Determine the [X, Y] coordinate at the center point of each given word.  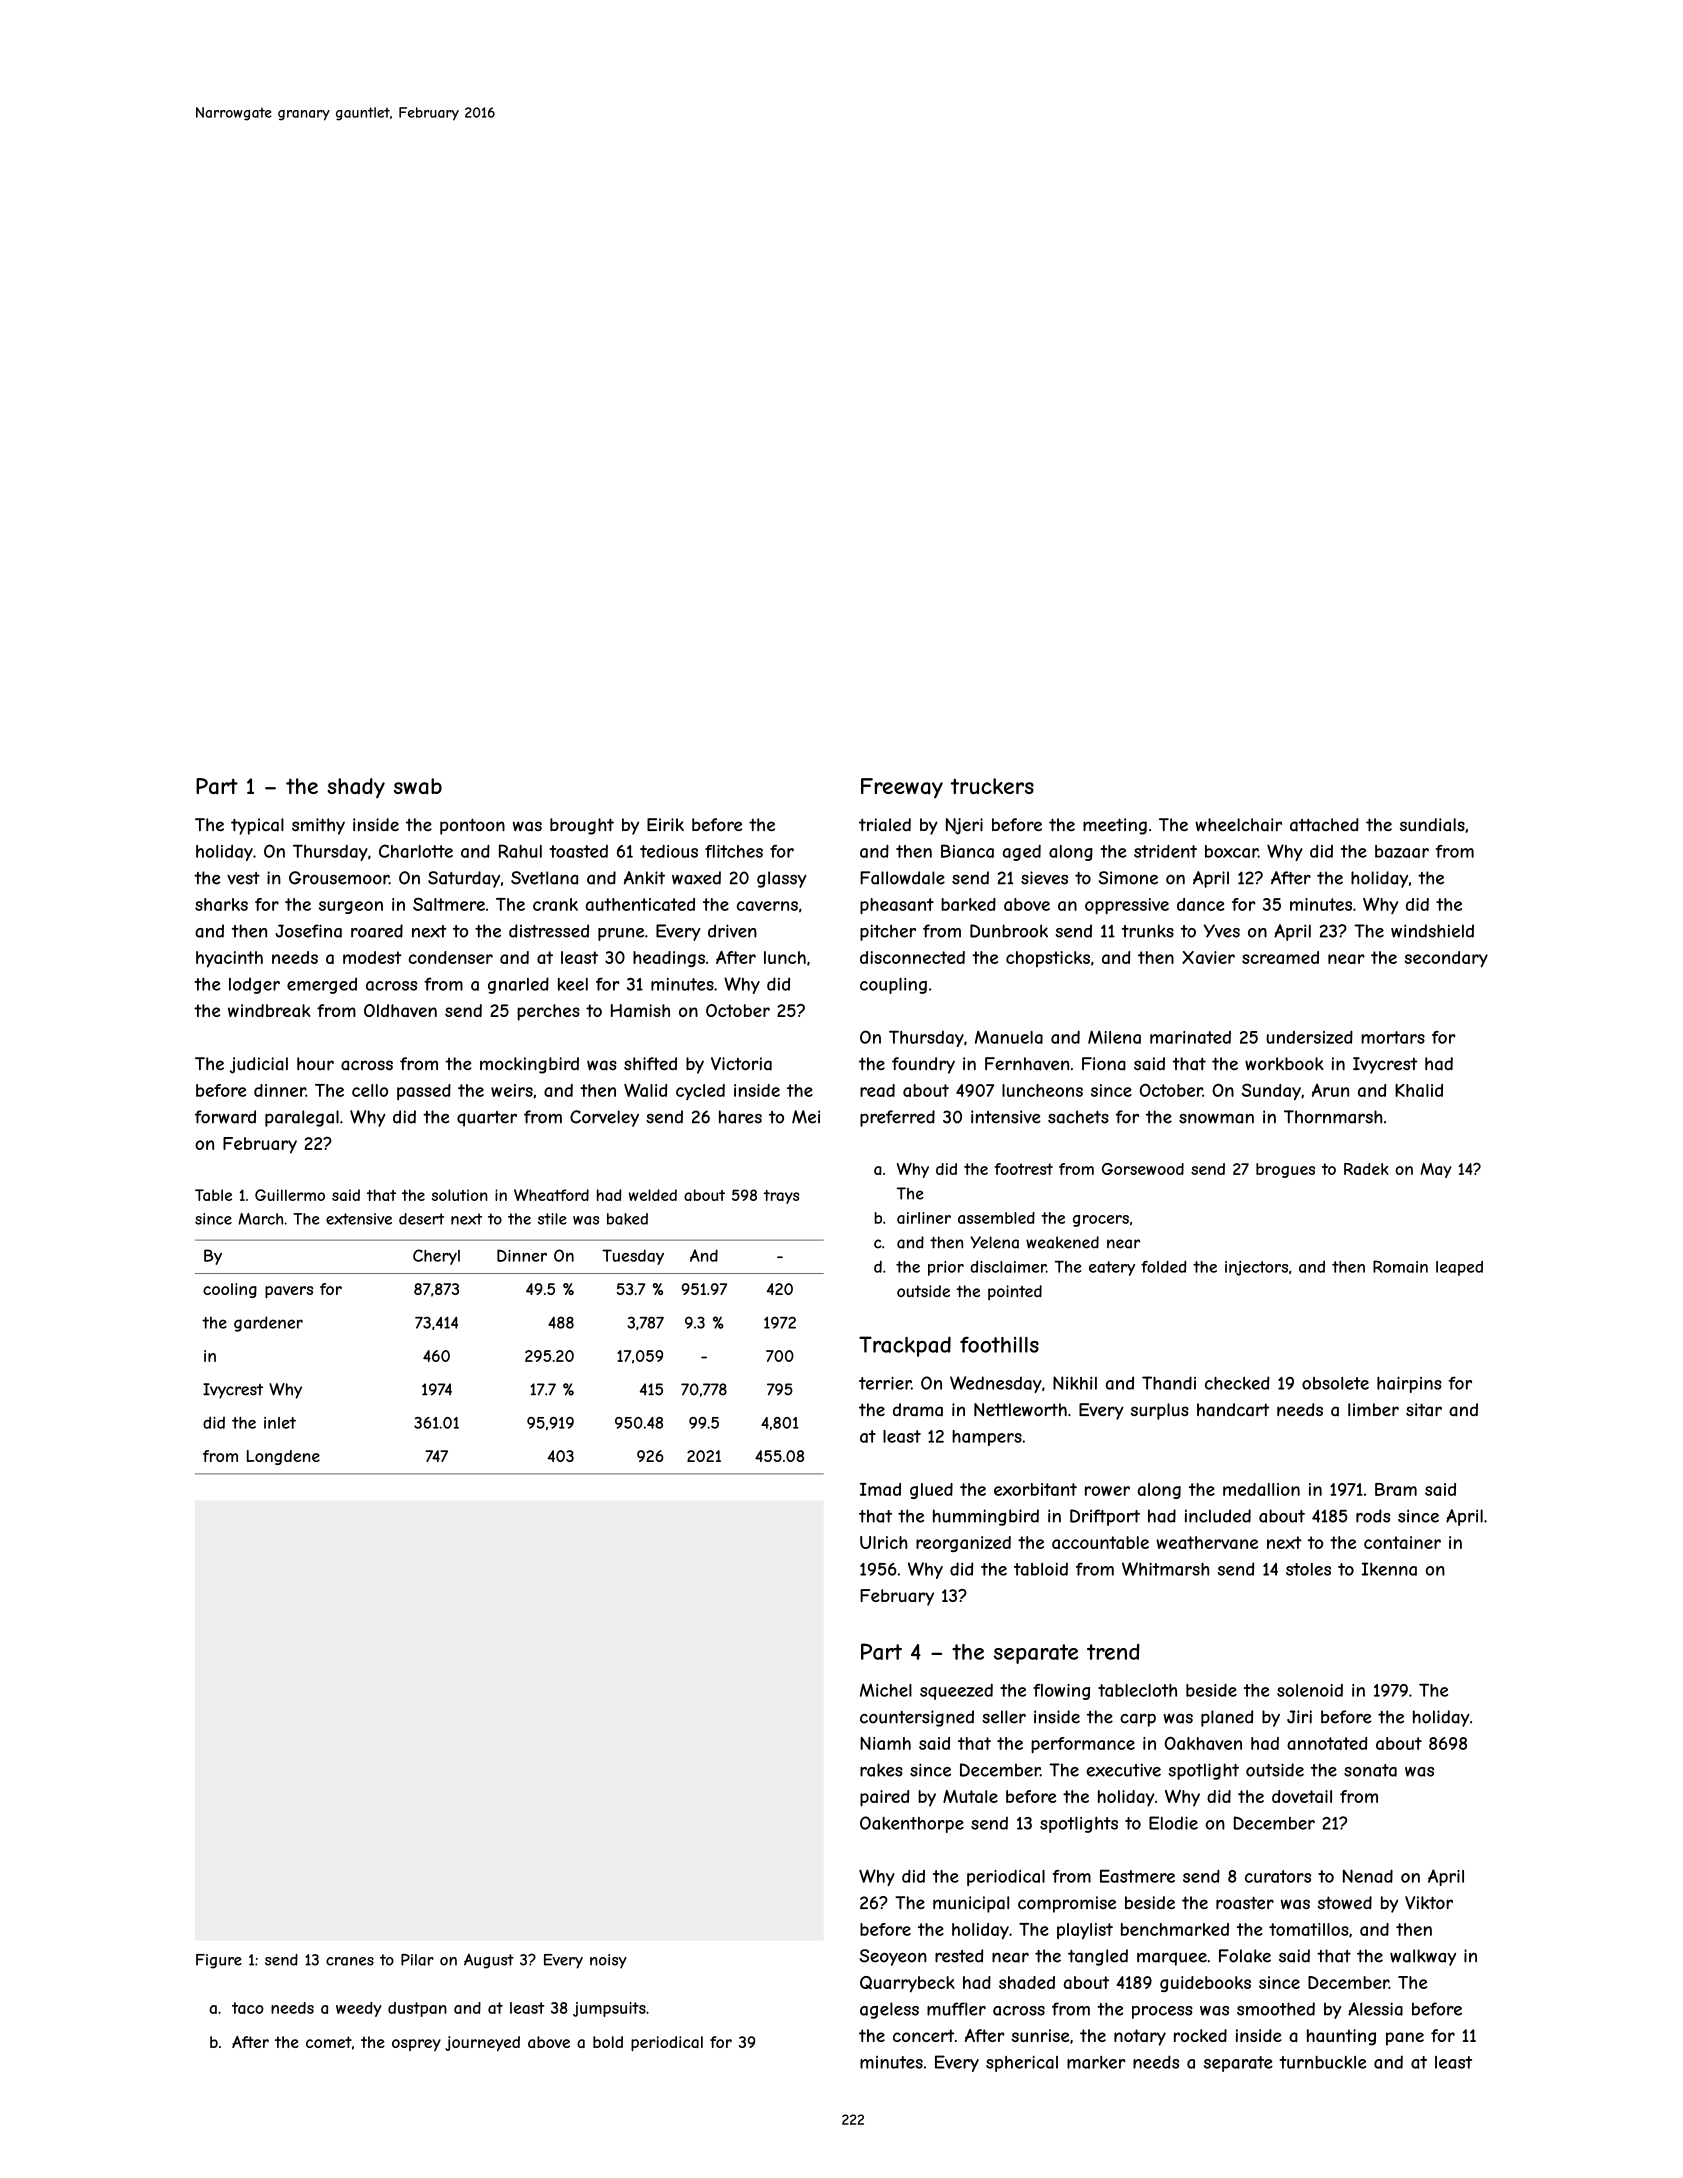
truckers [992, 786]
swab [418, 786]
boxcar [1231, 851]
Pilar [417, 1960]
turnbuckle [1323, 2062]
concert [923, 2035]
